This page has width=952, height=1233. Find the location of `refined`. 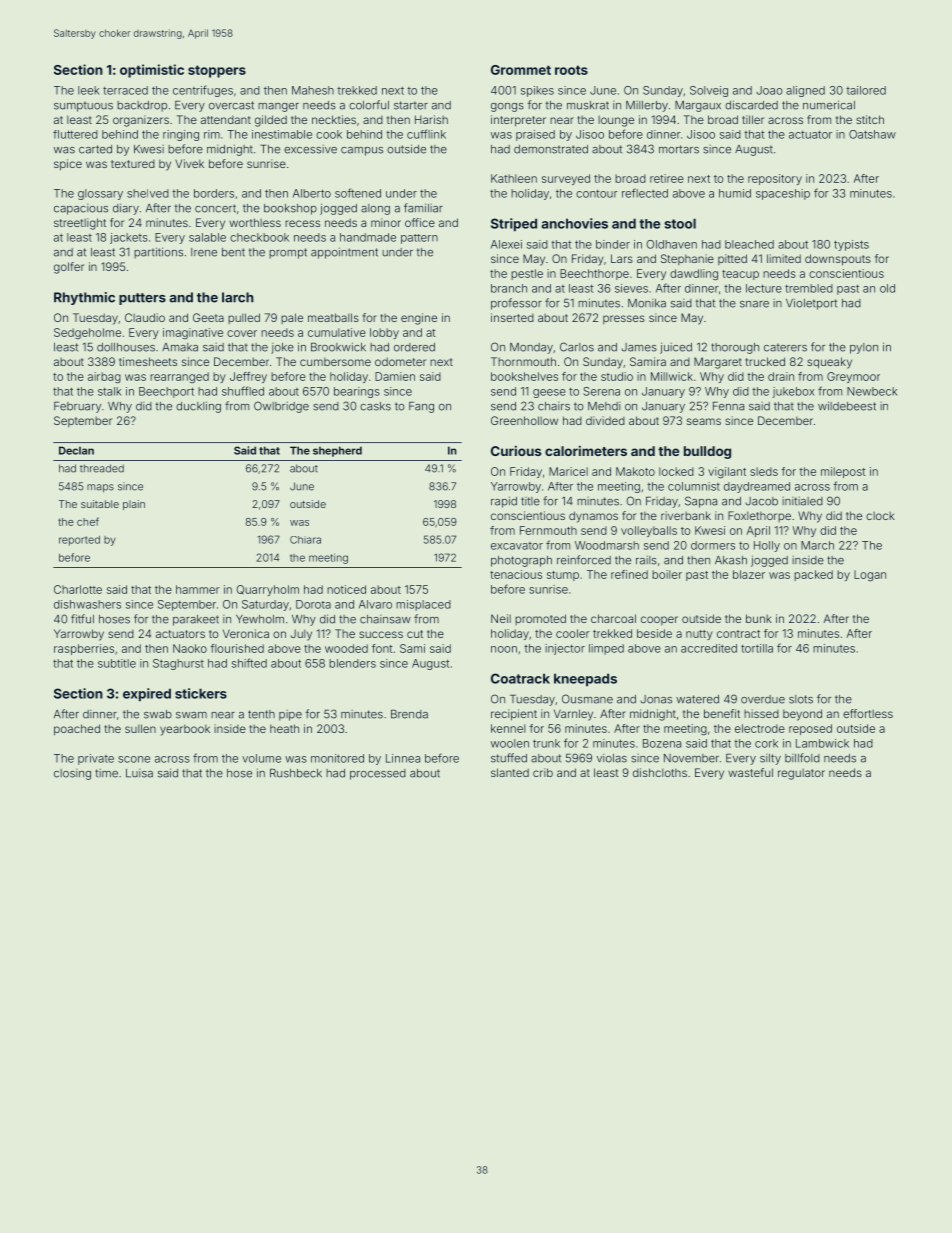

refined is located at coordinates (629, 574).
